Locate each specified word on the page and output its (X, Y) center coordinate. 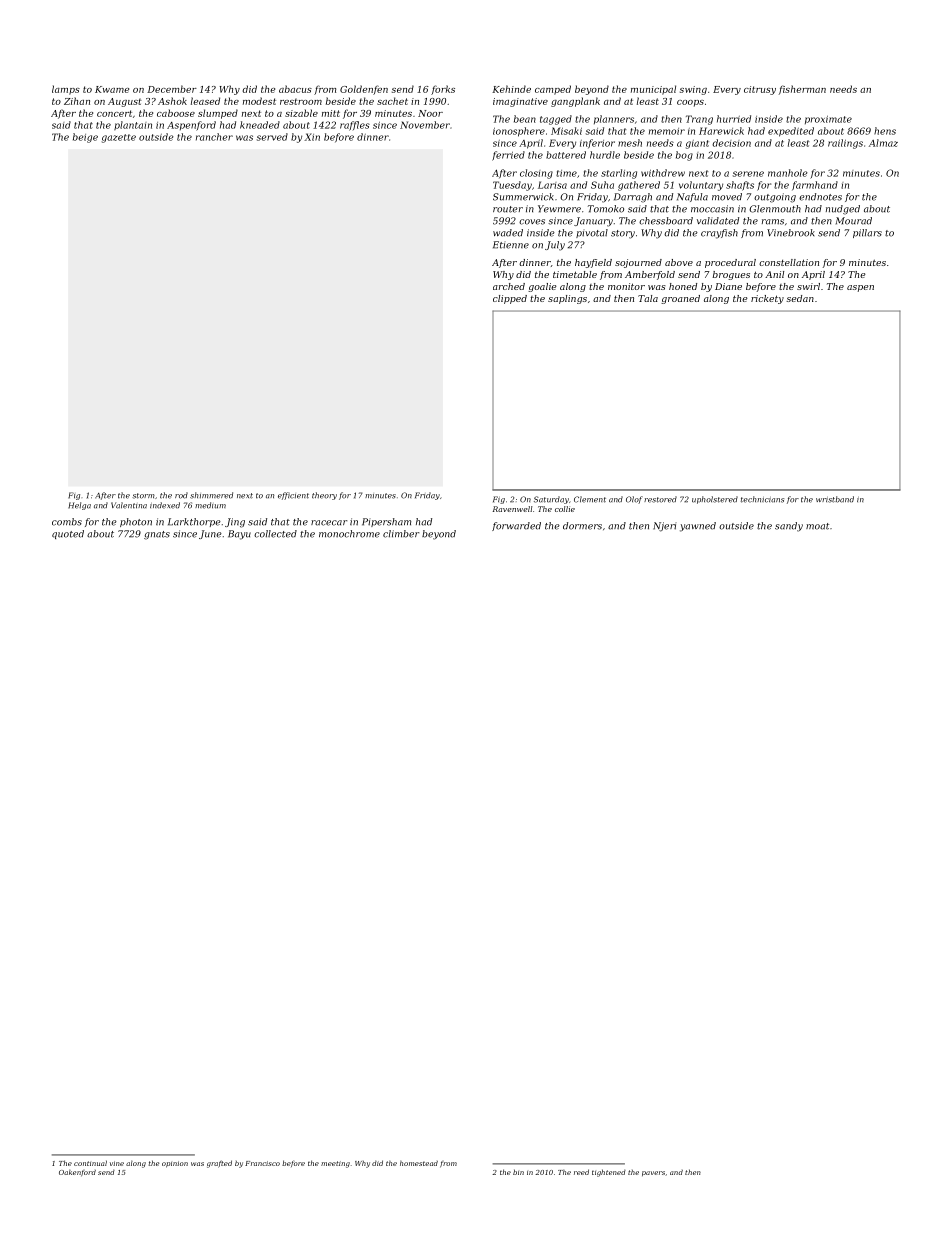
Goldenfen (364, 90)
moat (817, 526)
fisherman (802, 90)
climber (401, 534)
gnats (157, 535)
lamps (66, 90)
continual (90, 1163)
